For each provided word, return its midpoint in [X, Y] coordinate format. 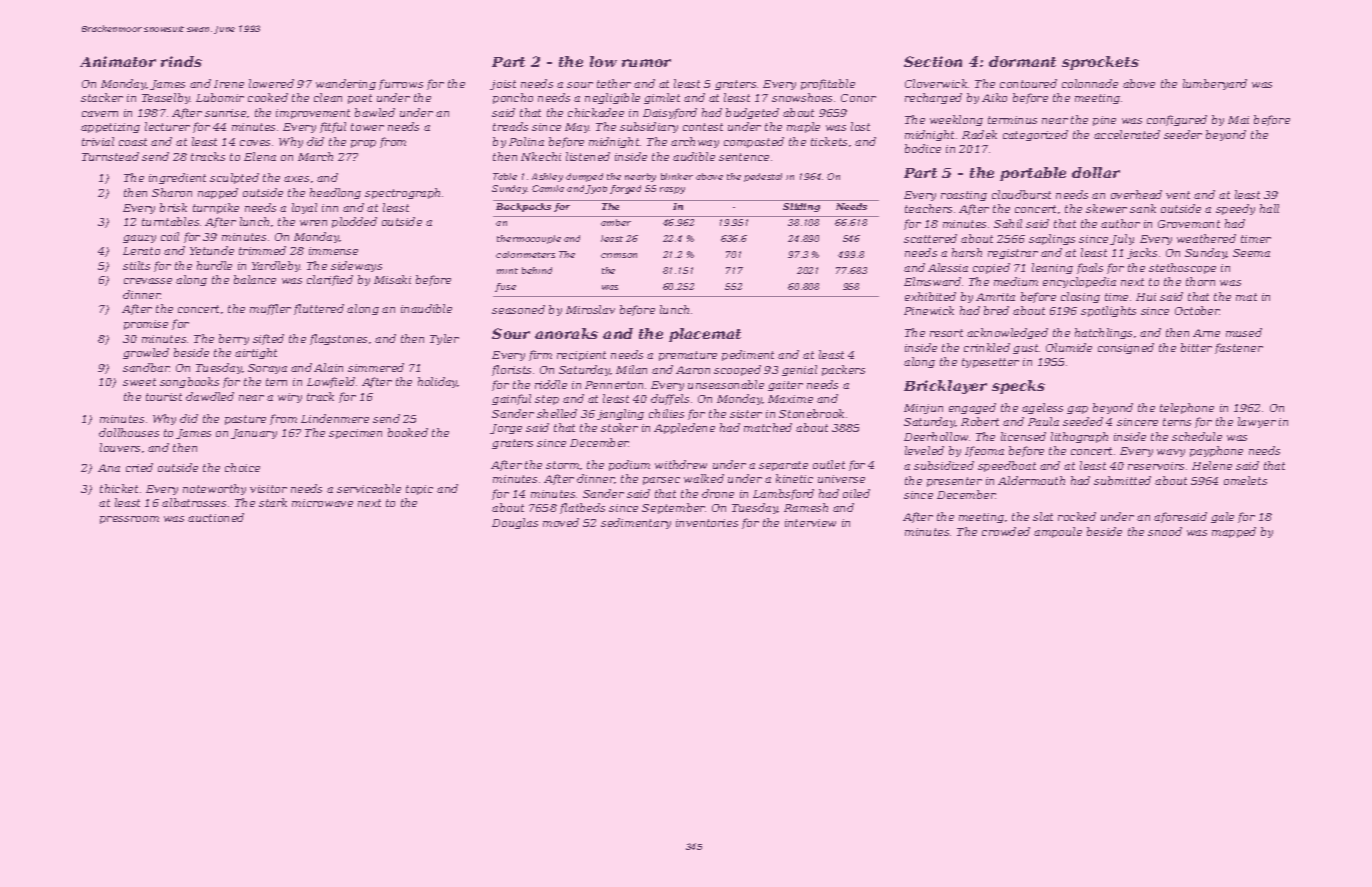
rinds [181, 61]
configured [1177, 120]
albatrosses [194, 502]
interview [810, 523]
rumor [646, 63]
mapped [1234, 532]
